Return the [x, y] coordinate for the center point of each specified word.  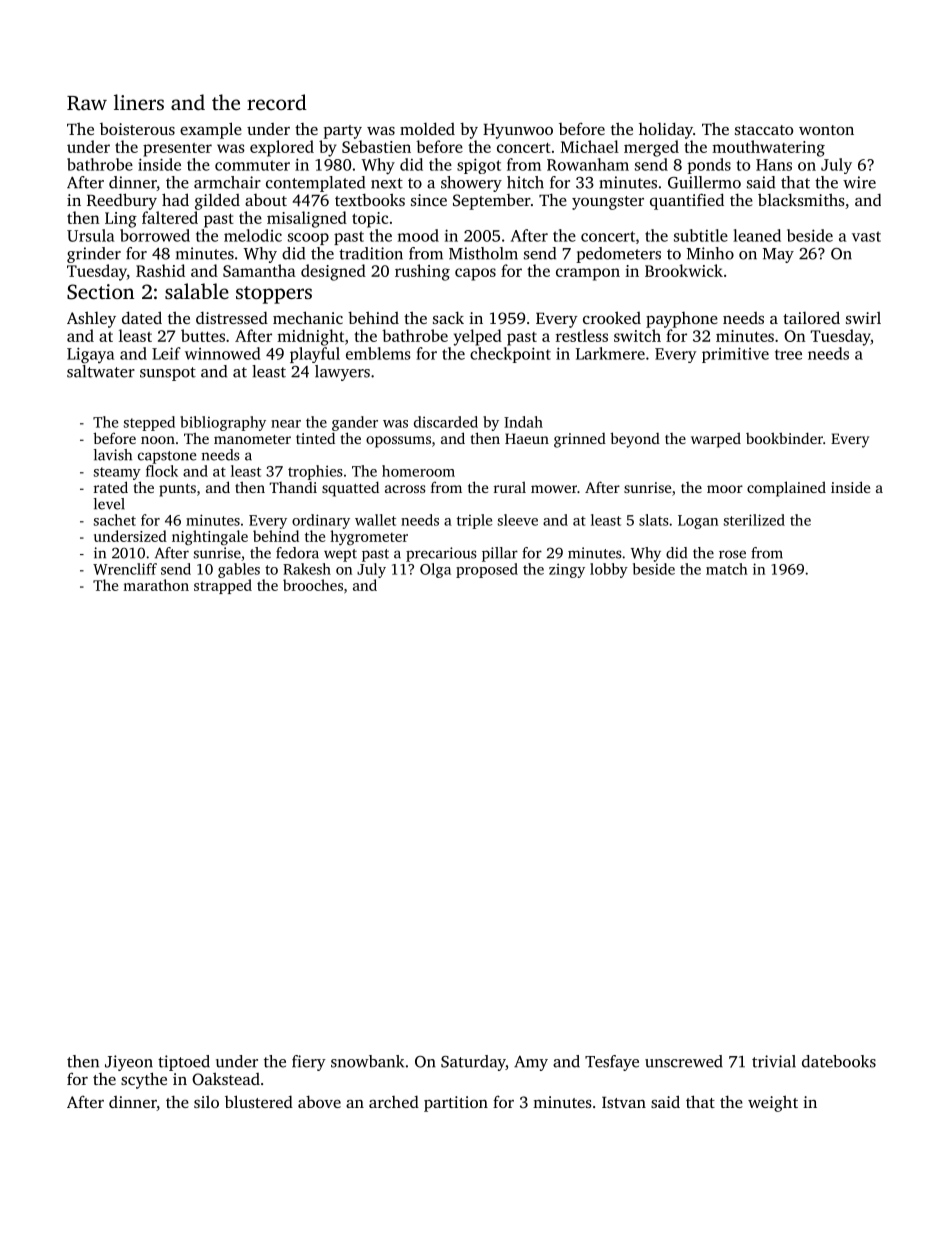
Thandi [293, 487]
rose [732, 554]
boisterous [137, 129]
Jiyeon [129, 1063]
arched [394, 1102]
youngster [608, 203]
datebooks [839, 1061]
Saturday [473, 1063]
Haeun [527, 438]
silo [206, 1102]
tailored [811, 317]
